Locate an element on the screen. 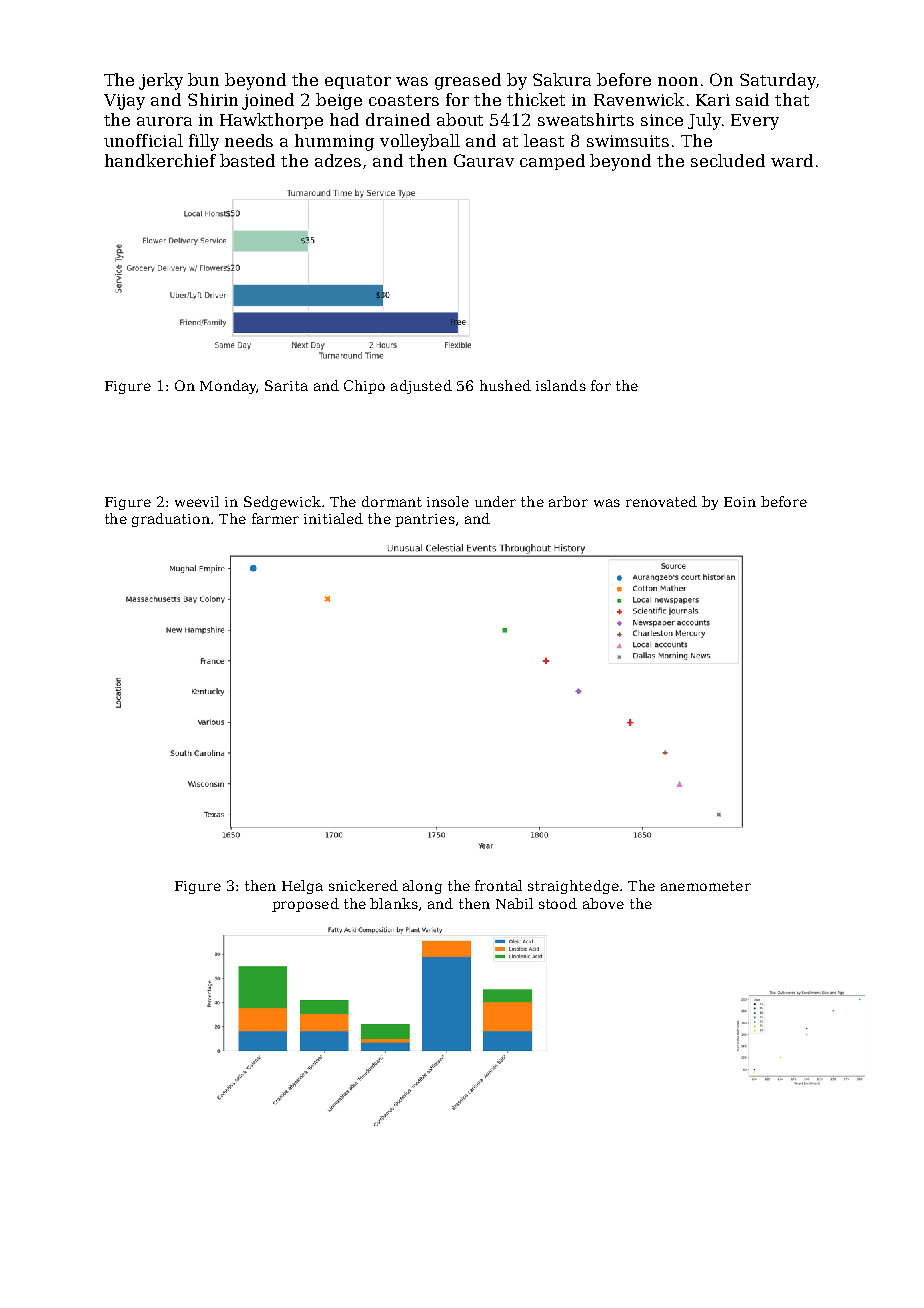 This screenshot has height=1308, width=924. adjusted is located at coordinates (421, 387).
